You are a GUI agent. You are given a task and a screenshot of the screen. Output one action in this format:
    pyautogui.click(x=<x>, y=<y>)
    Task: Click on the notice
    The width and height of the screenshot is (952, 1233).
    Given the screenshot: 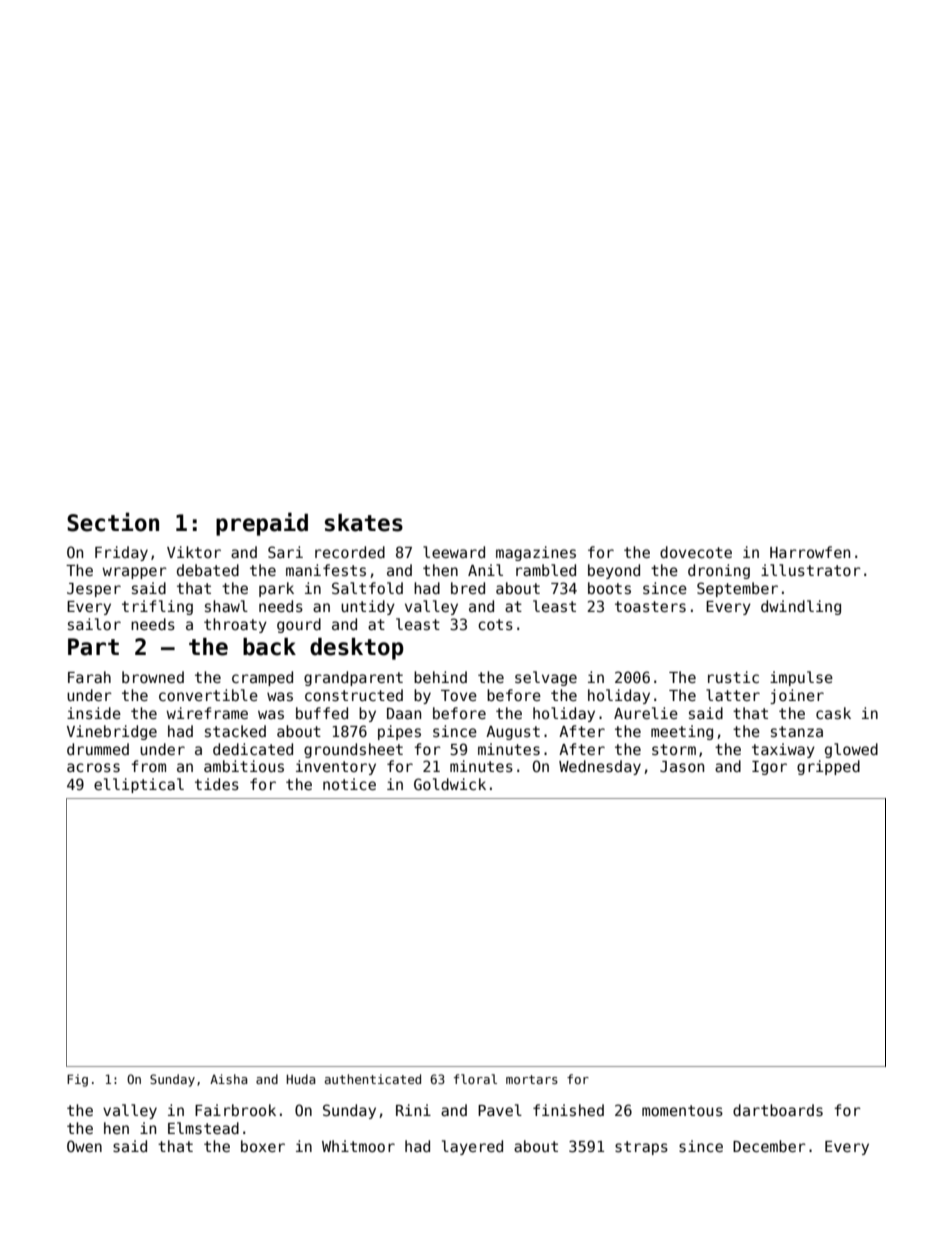 What is the action you would take?
    pyautogui.click(x=349, y=784)
